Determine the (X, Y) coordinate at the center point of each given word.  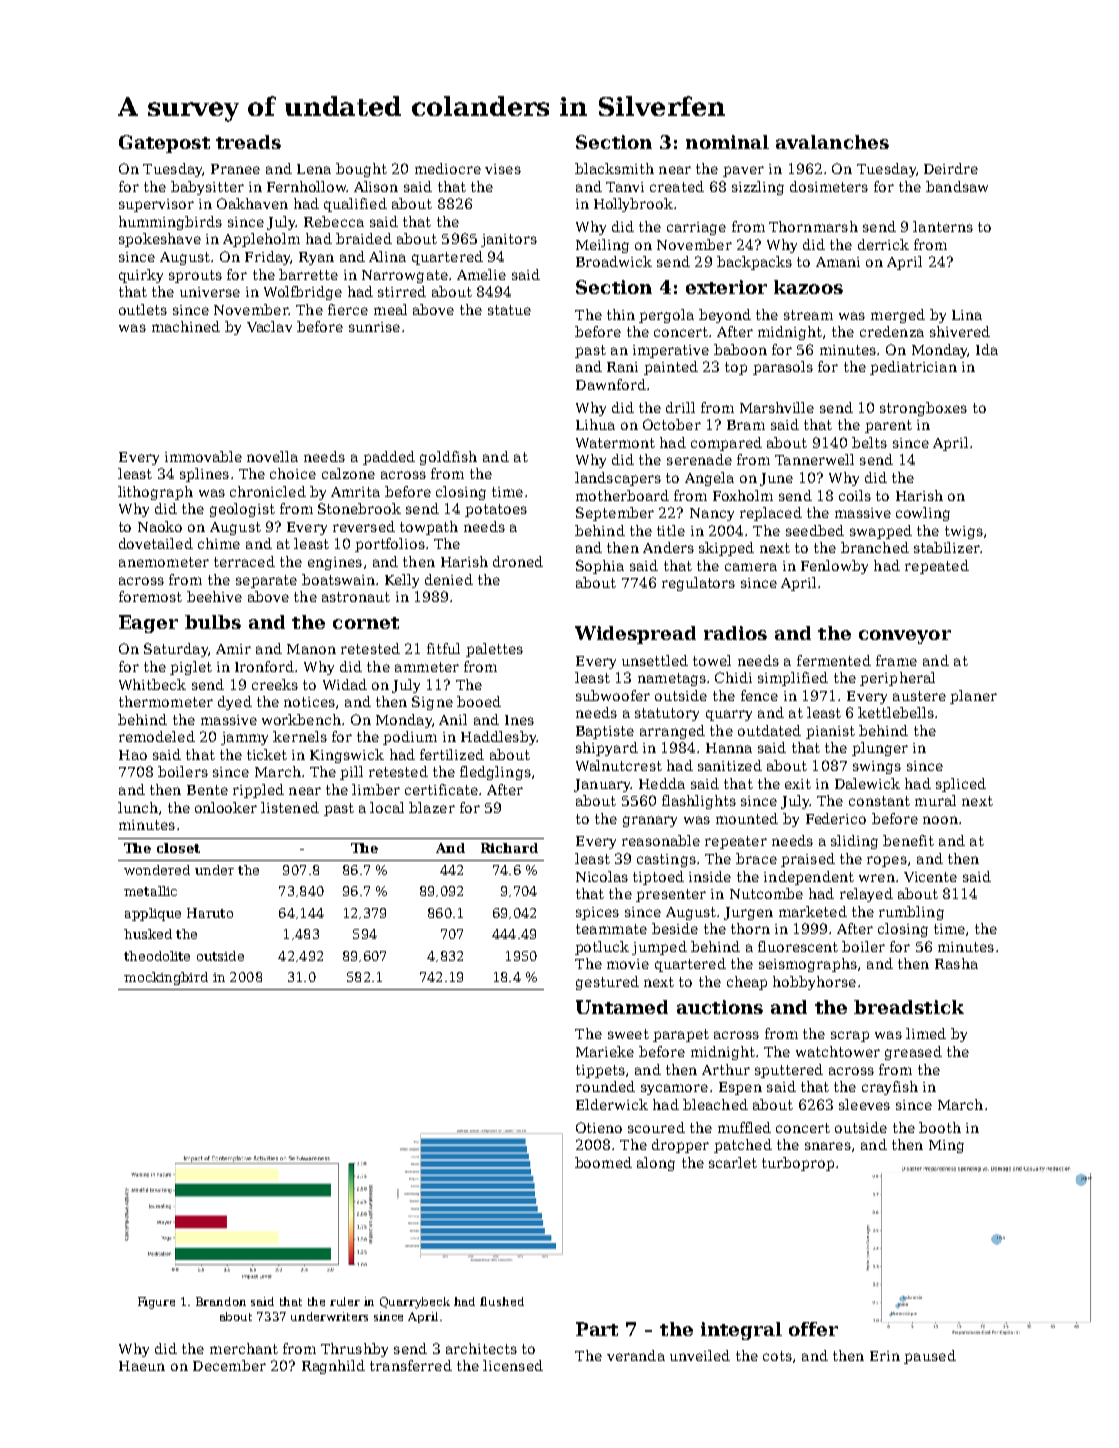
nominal (727, 142)
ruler (345, 1301)
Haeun (142, 1366)
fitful (443, 648)
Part (597, 1329)
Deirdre (951, 168)
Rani (622, 367)
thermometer (166, 701)
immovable (203, 456)
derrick (883, 244)
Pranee (235, 169)
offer (813, 1329)
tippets (600, 1071)
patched (743, 1146)
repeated (937, 567)
